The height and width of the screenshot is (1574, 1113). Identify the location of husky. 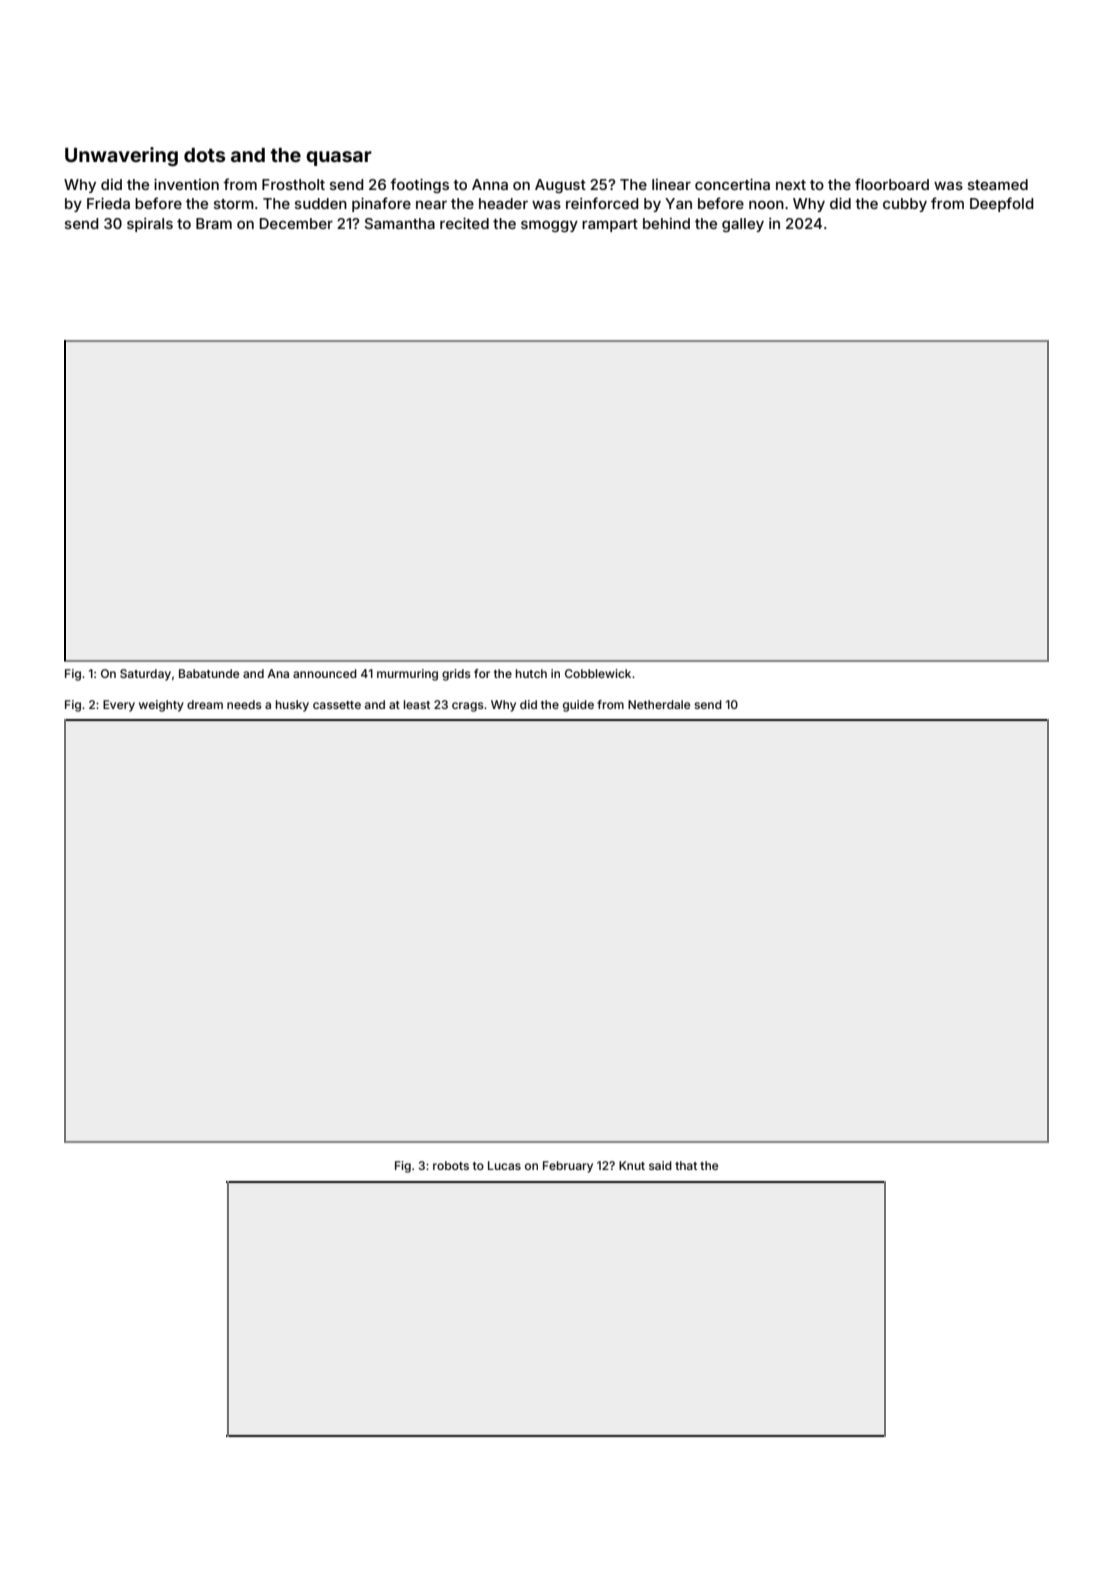
(292, 706).
